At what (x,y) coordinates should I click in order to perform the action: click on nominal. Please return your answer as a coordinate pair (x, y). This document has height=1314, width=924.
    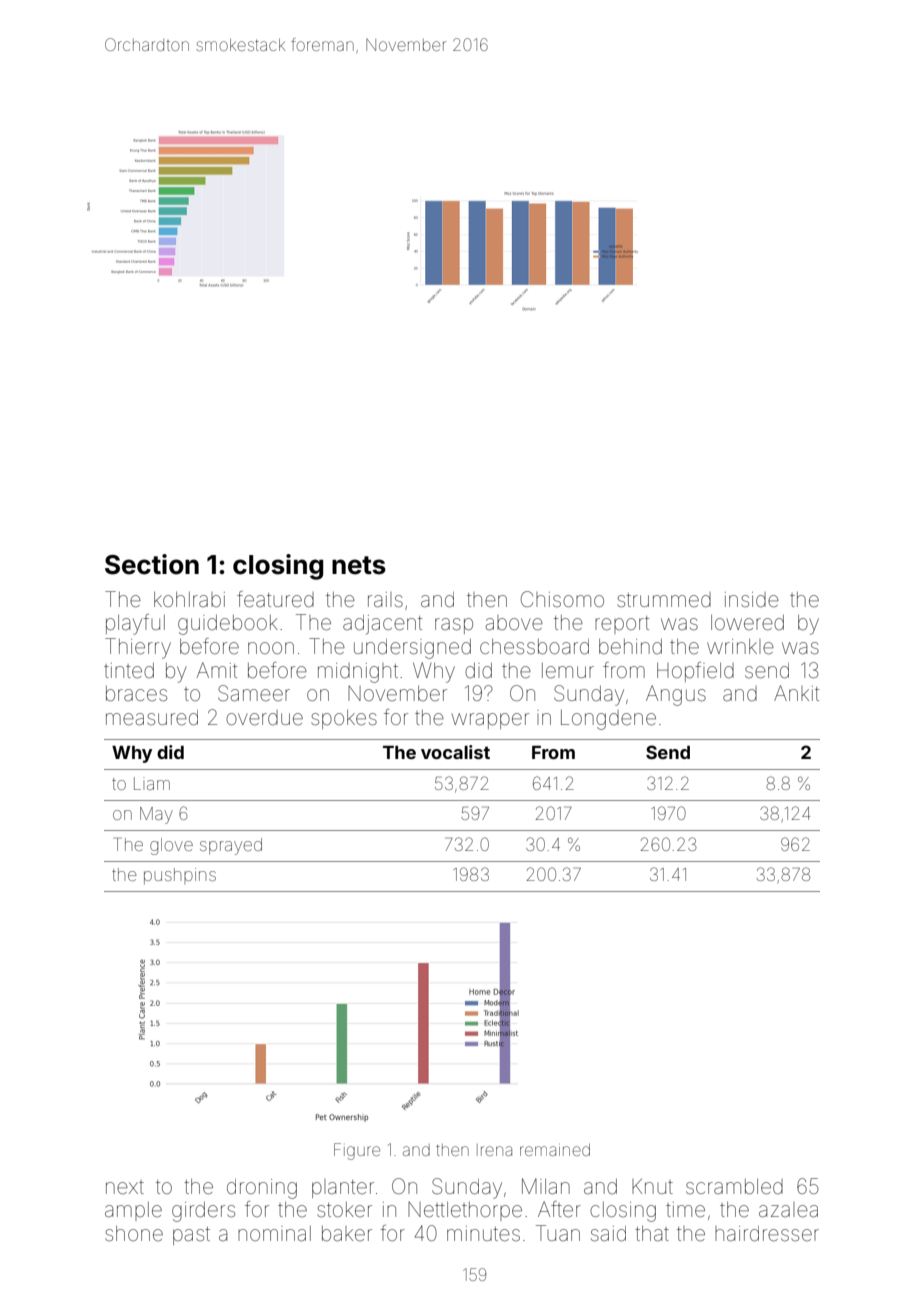
    Looking at the image, I should click on (274, 1233).
